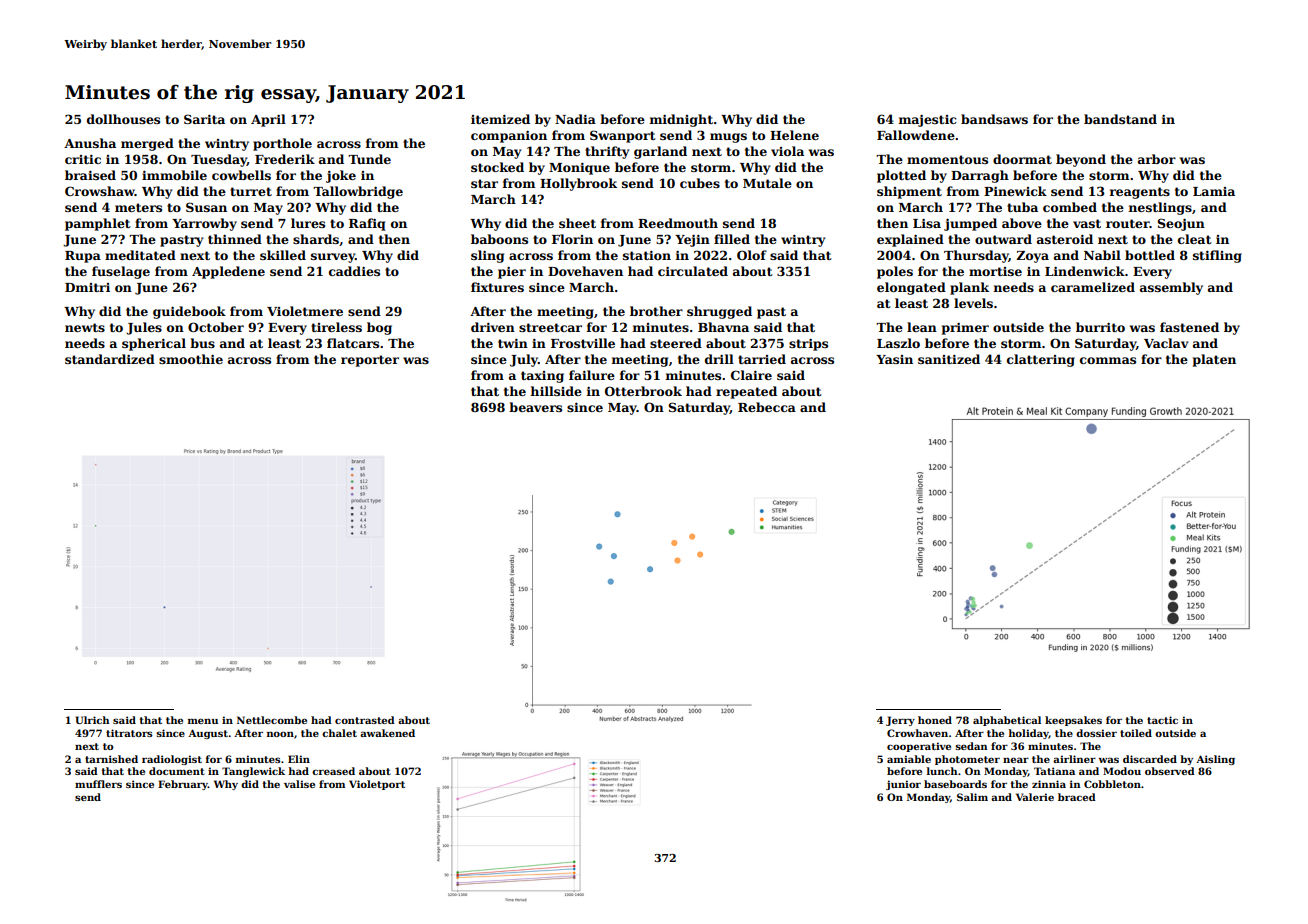 This document has height=924, width=1308. What do you see at coordinates (1041, 360) in the document?
I see `clattering` at bounding box center [1041, 360].
